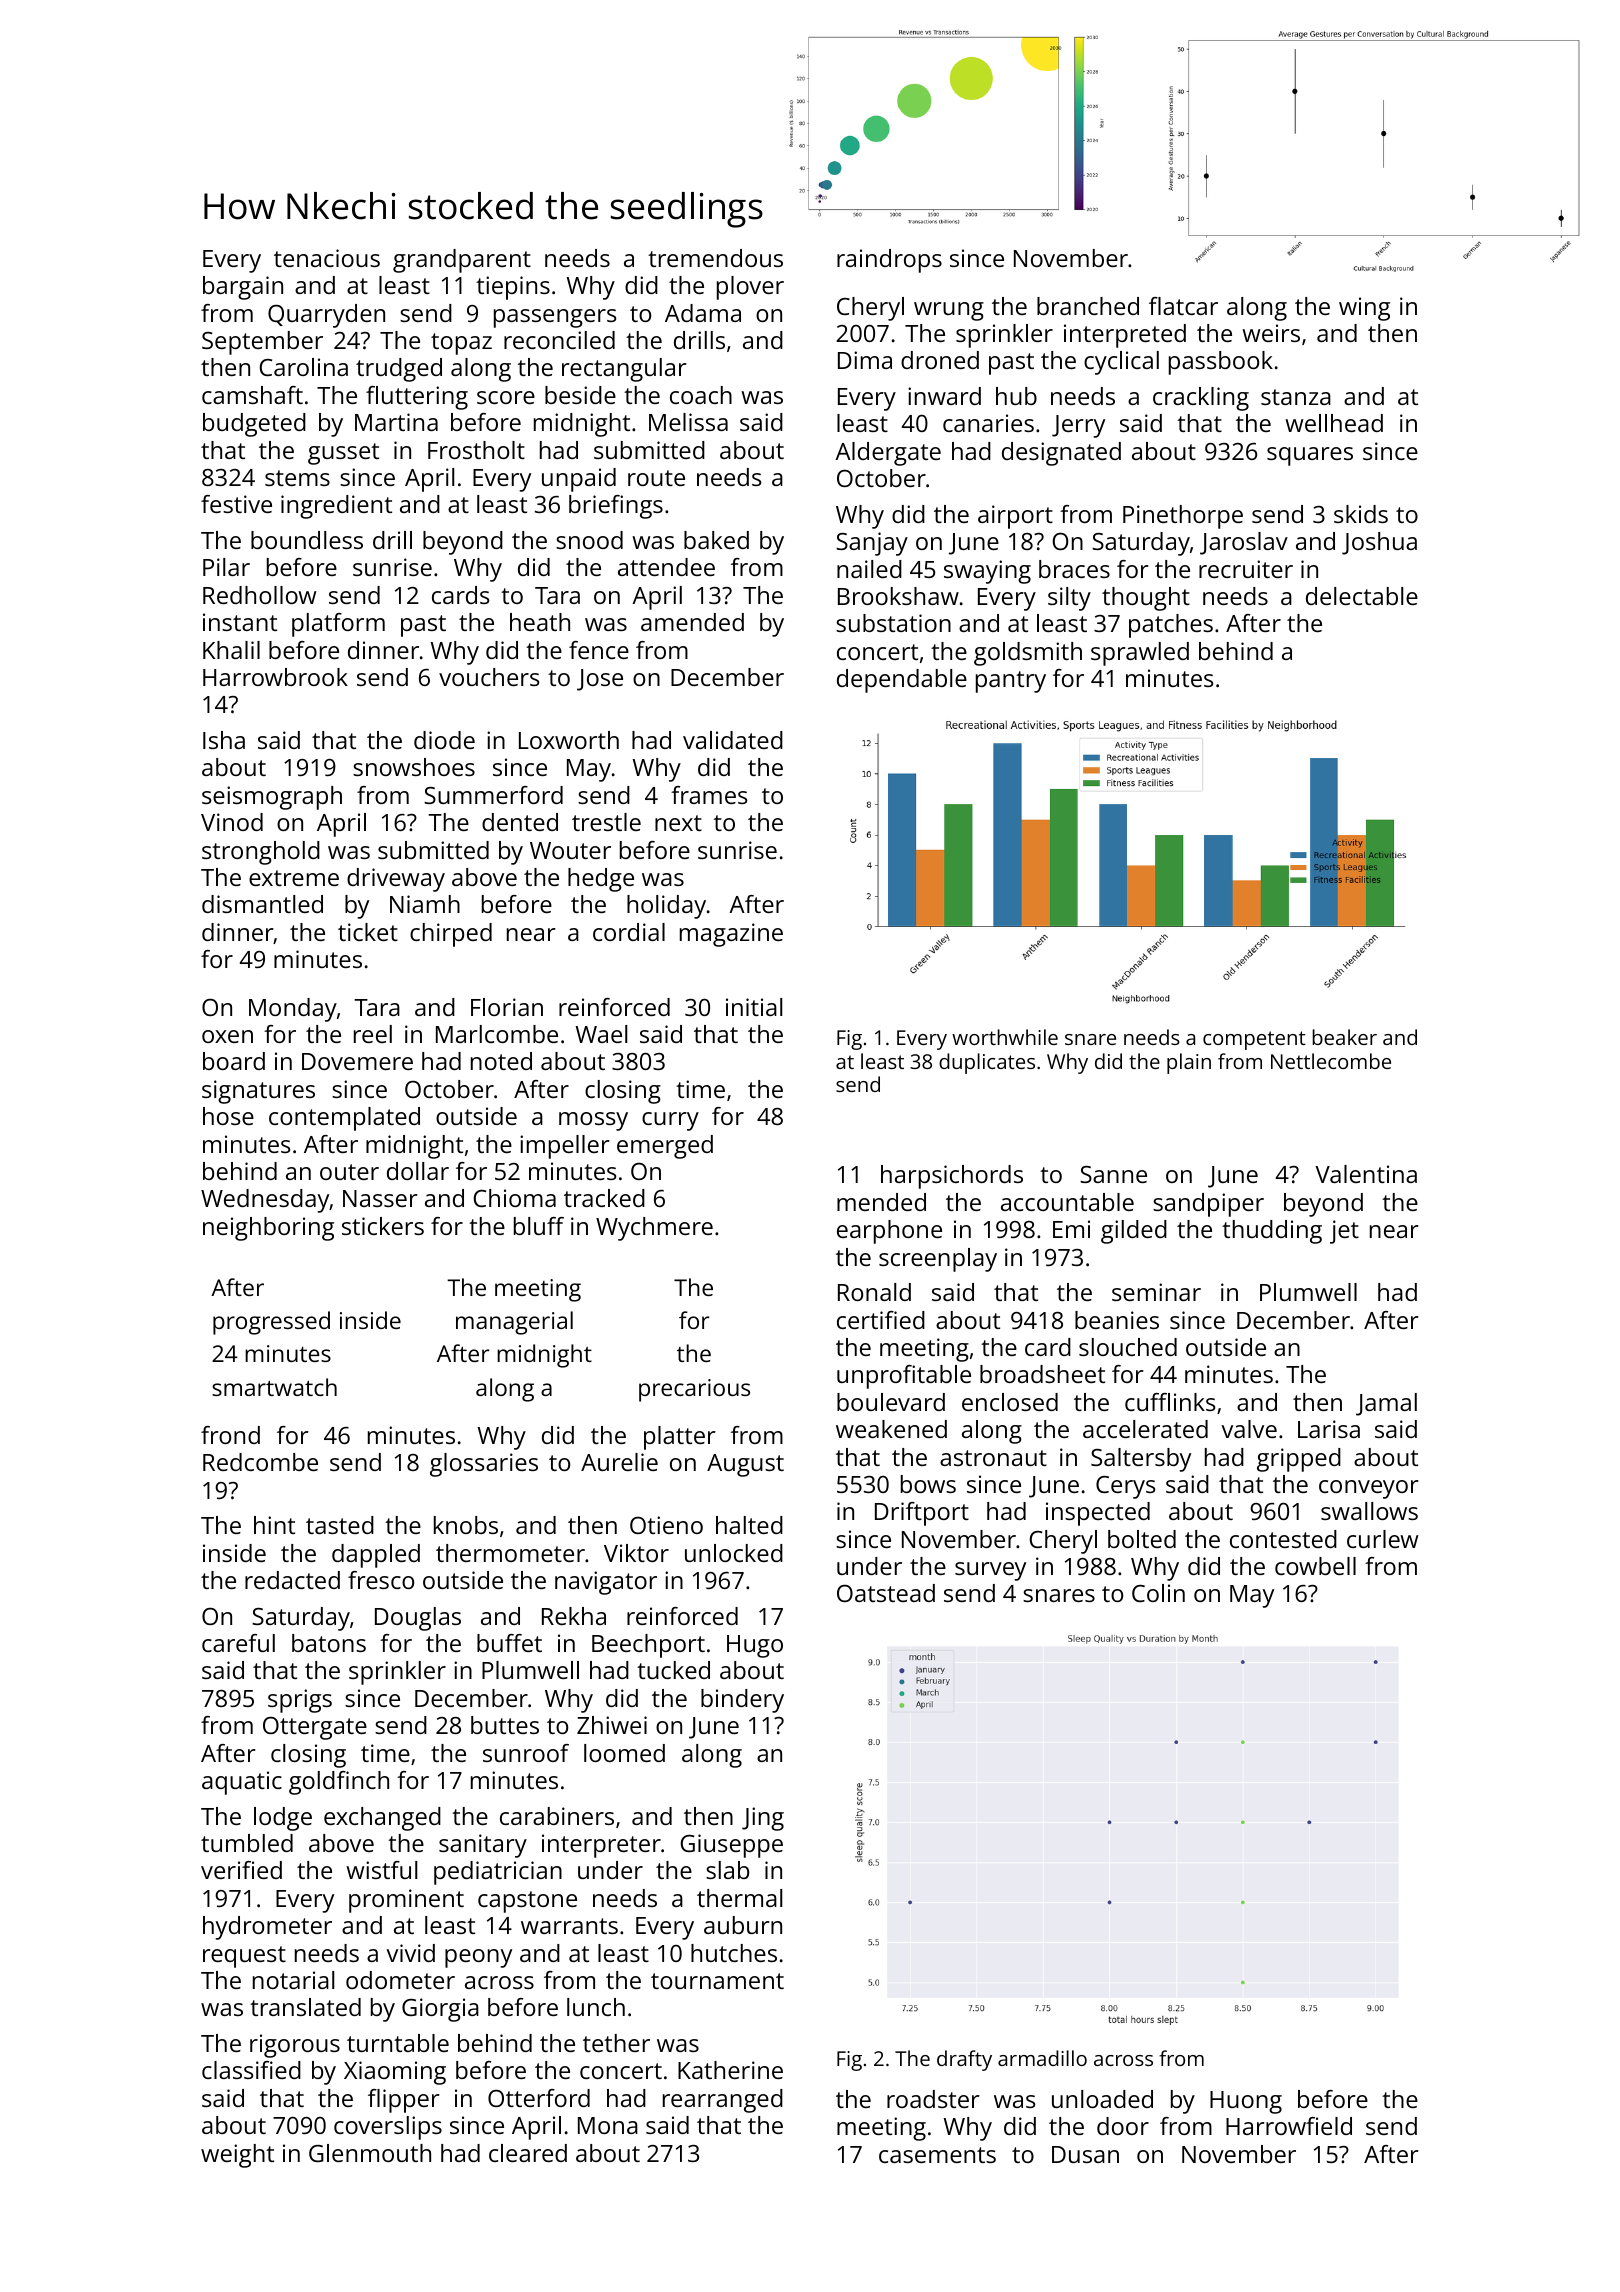 The height and width of the page is (2292, 1620). What do you see at coordinates (540, 622) in the page?
I see `heath` at bounding box center [540, 622].
